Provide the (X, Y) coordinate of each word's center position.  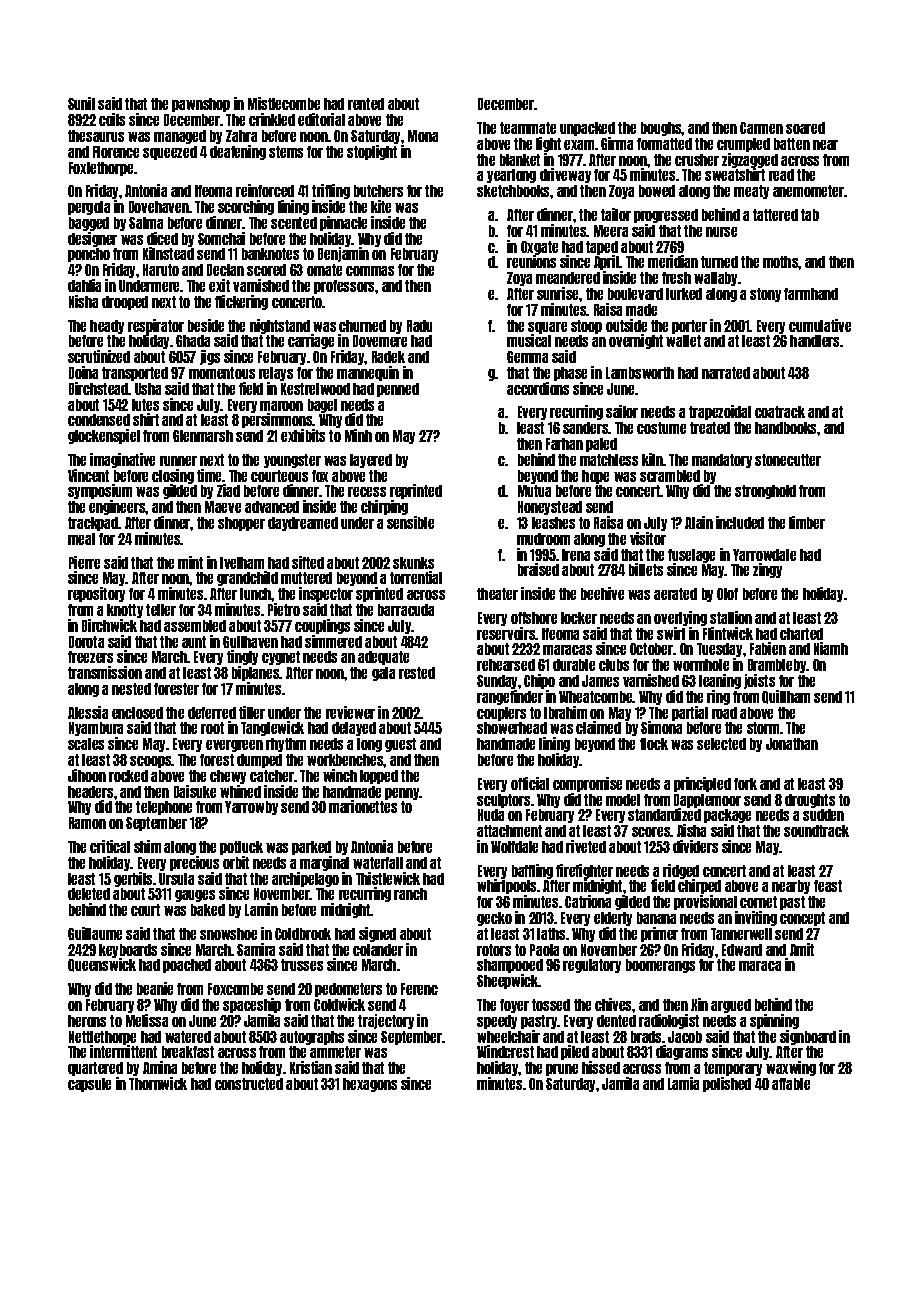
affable (791, 1084)
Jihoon (87, 775)
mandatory (722, 461)
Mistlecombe (284, 103)
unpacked (587, 129)
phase (570, 374)
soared (805, 128)
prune (562, 1070)
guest (400, 745)
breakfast (188, 1052)
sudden (823, 815)
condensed (99, 420)
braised (538, 569)
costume (661, 428)
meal (81, 539)
